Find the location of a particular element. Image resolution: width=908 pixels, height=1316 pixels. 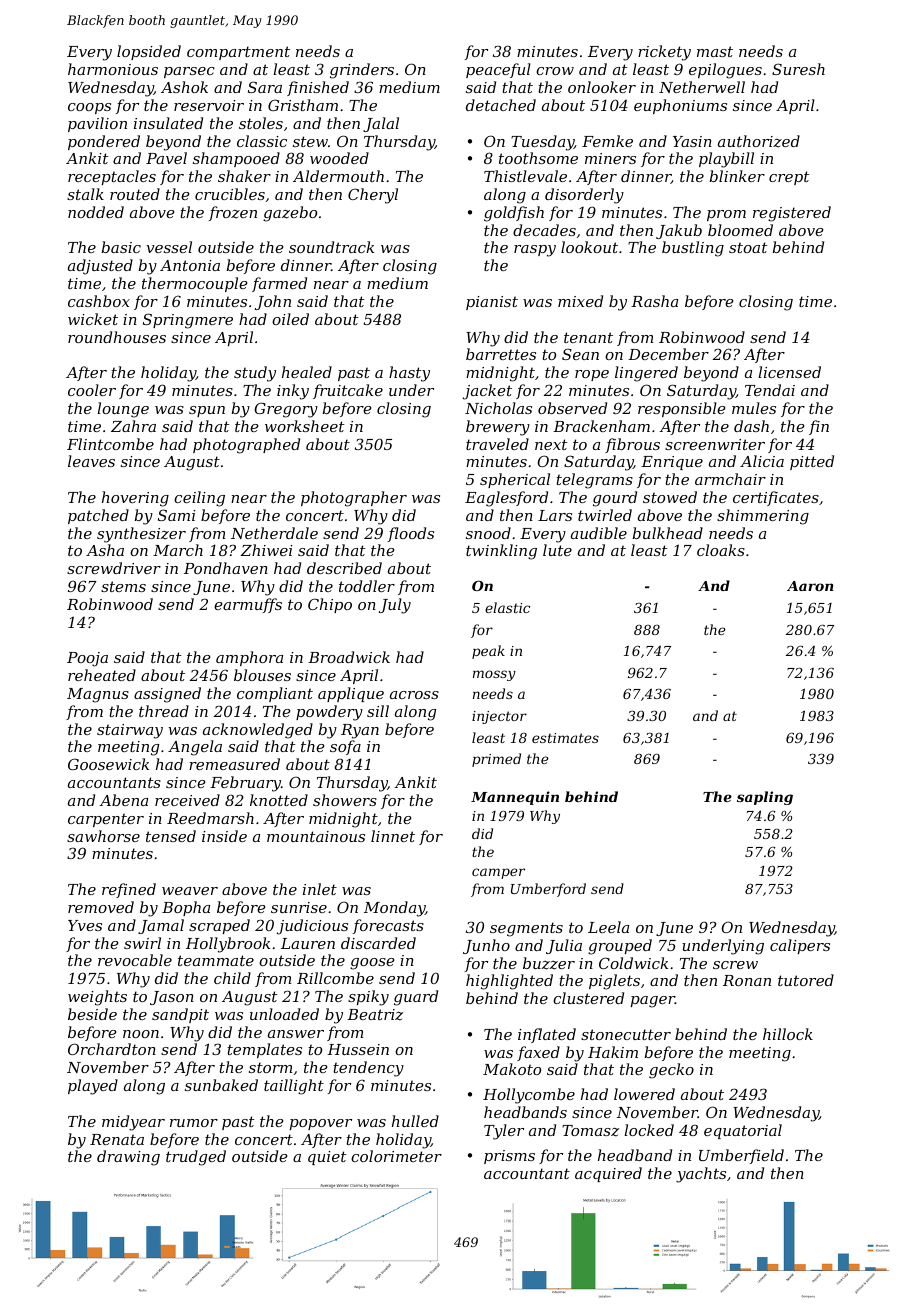

Aaron is located at coordinates (810, 586).
